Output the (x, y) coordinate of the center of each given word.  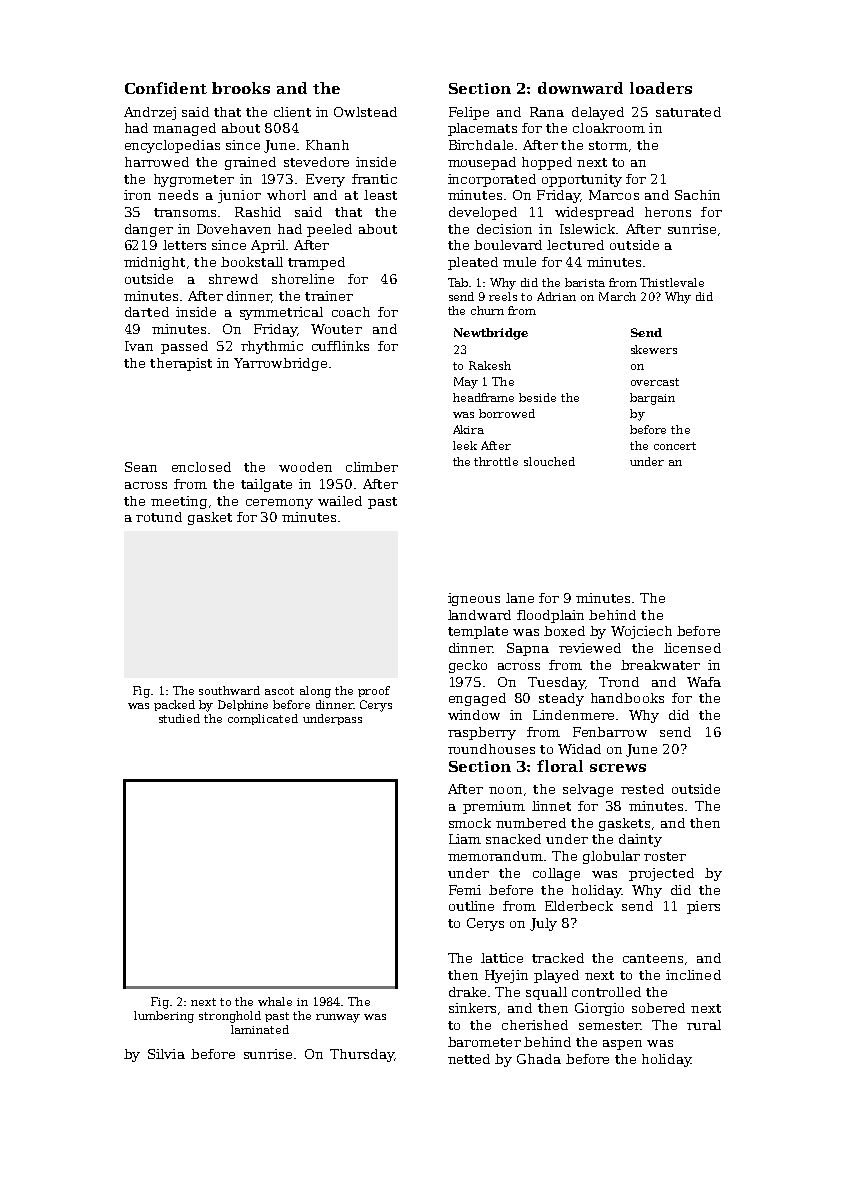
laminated (260, 1029)
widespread (594, 213)
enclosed (201, 467)
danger (149, 230)
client (292, 112)
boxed (564, 631)
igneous (474, 599)
